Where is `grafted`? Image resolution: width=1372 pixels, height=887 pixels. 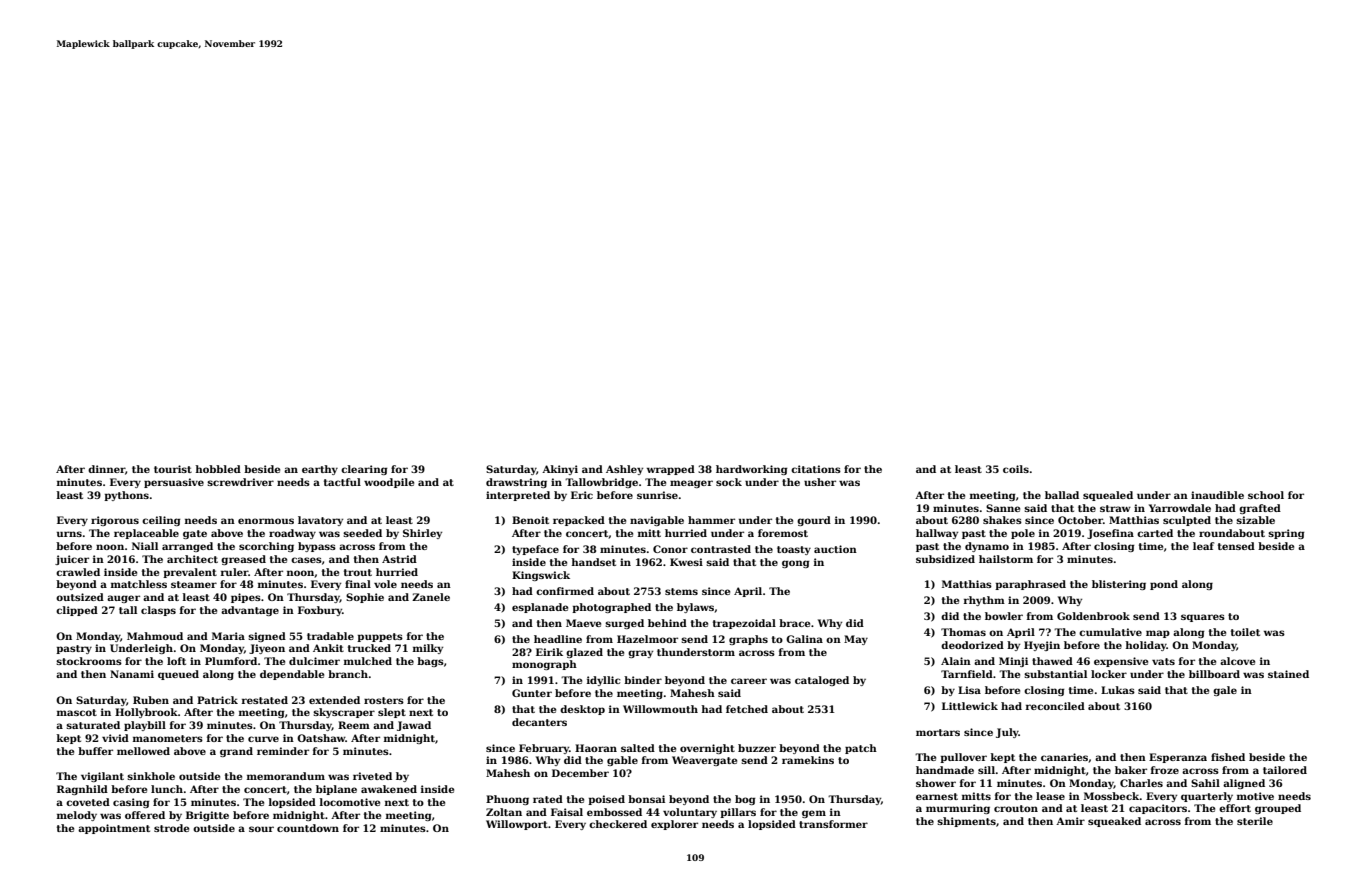 grafted is located at coordinates (1260, 509).
